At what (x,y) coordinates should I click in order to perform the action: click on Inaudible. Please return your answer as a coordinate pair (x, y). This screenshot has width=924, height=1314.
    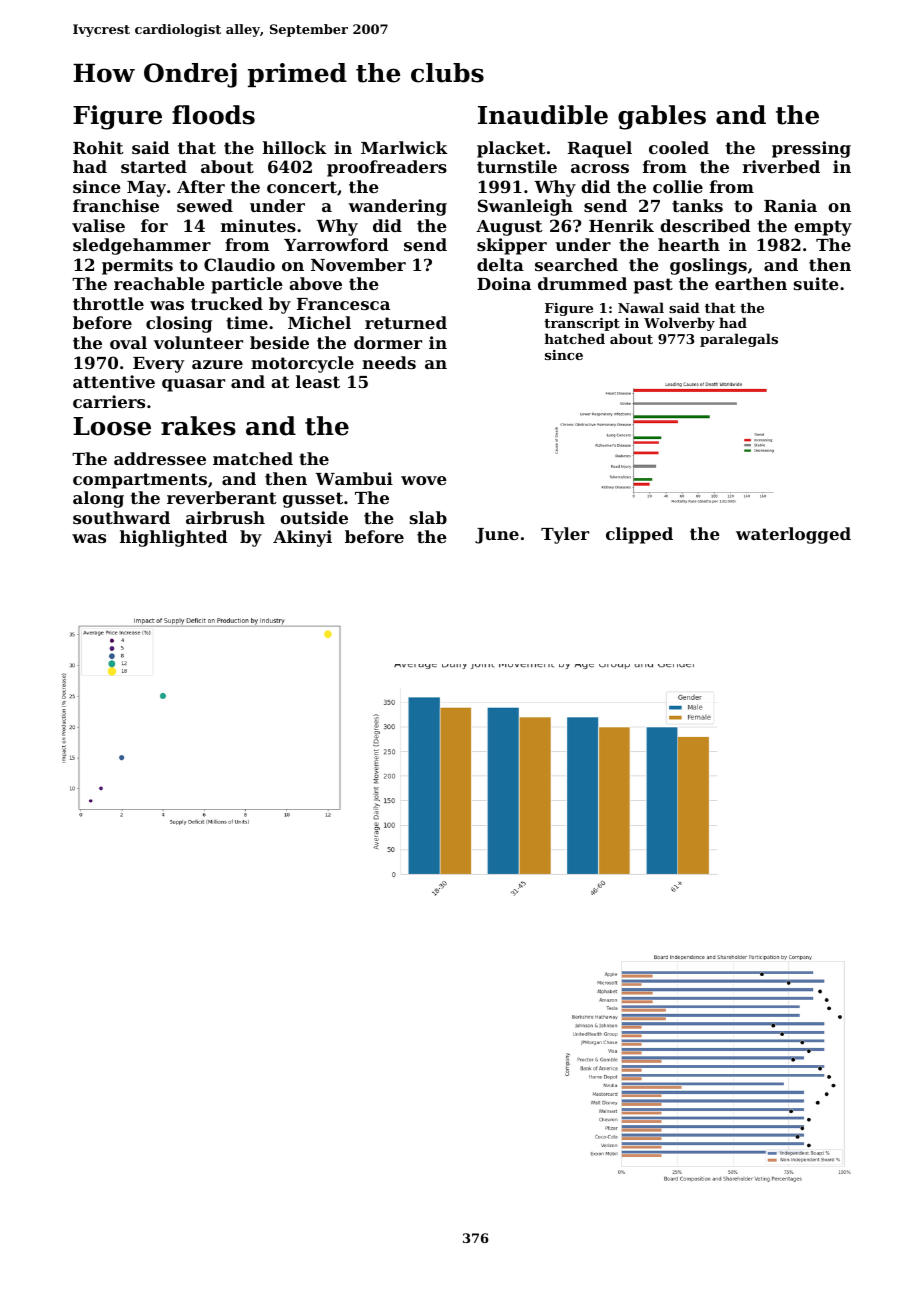
    Looking at the image, I should click on (543, 115).
